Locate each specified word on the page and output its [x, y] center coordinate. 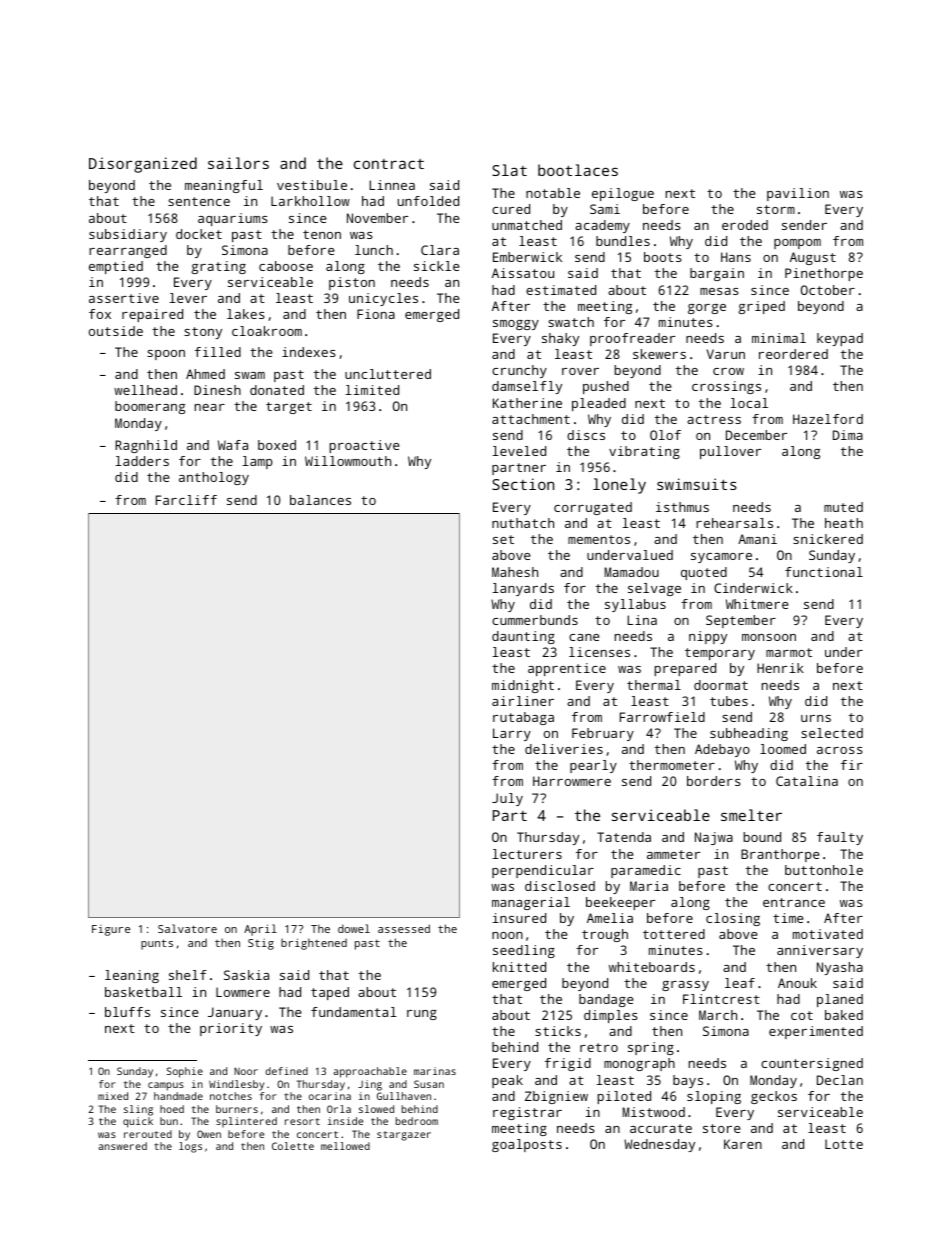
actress [714, 419]
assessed [404, 928]
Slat [509, 170]
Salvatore [187, 928]
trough [605, 935]
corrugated [593, 508]
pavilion [798, 194]
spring [651, 1048]
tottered [674, 934]
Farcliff [186, 500]
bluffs [127, 1012]
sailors [238, 163]
